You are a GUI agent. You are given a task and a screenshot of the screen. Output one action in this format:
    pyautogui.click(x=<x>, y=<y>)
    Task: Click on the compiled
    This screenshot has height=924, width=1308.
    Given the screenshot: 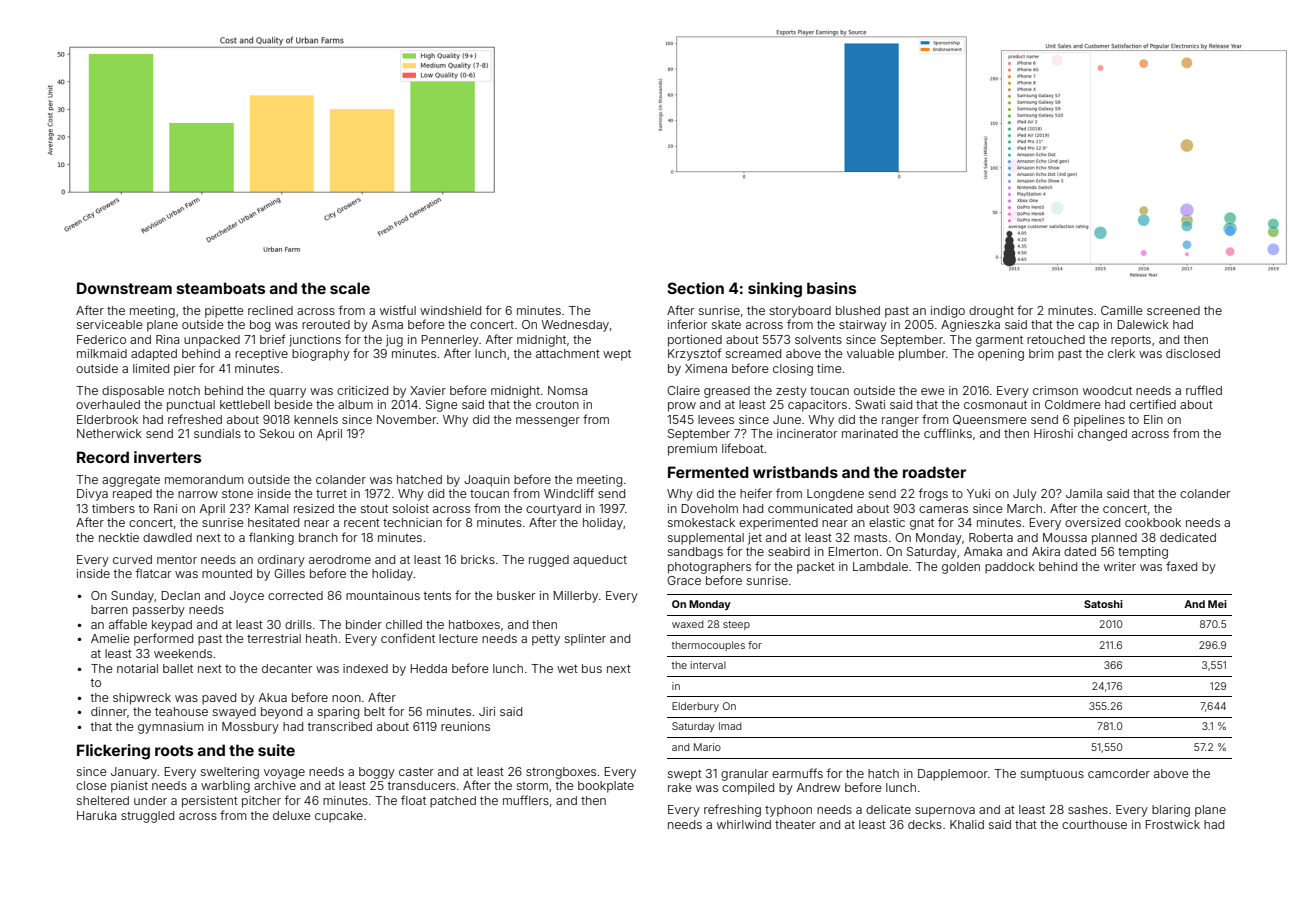 What is the action you would take?
    pyautogui.click(x=748, y=789)
